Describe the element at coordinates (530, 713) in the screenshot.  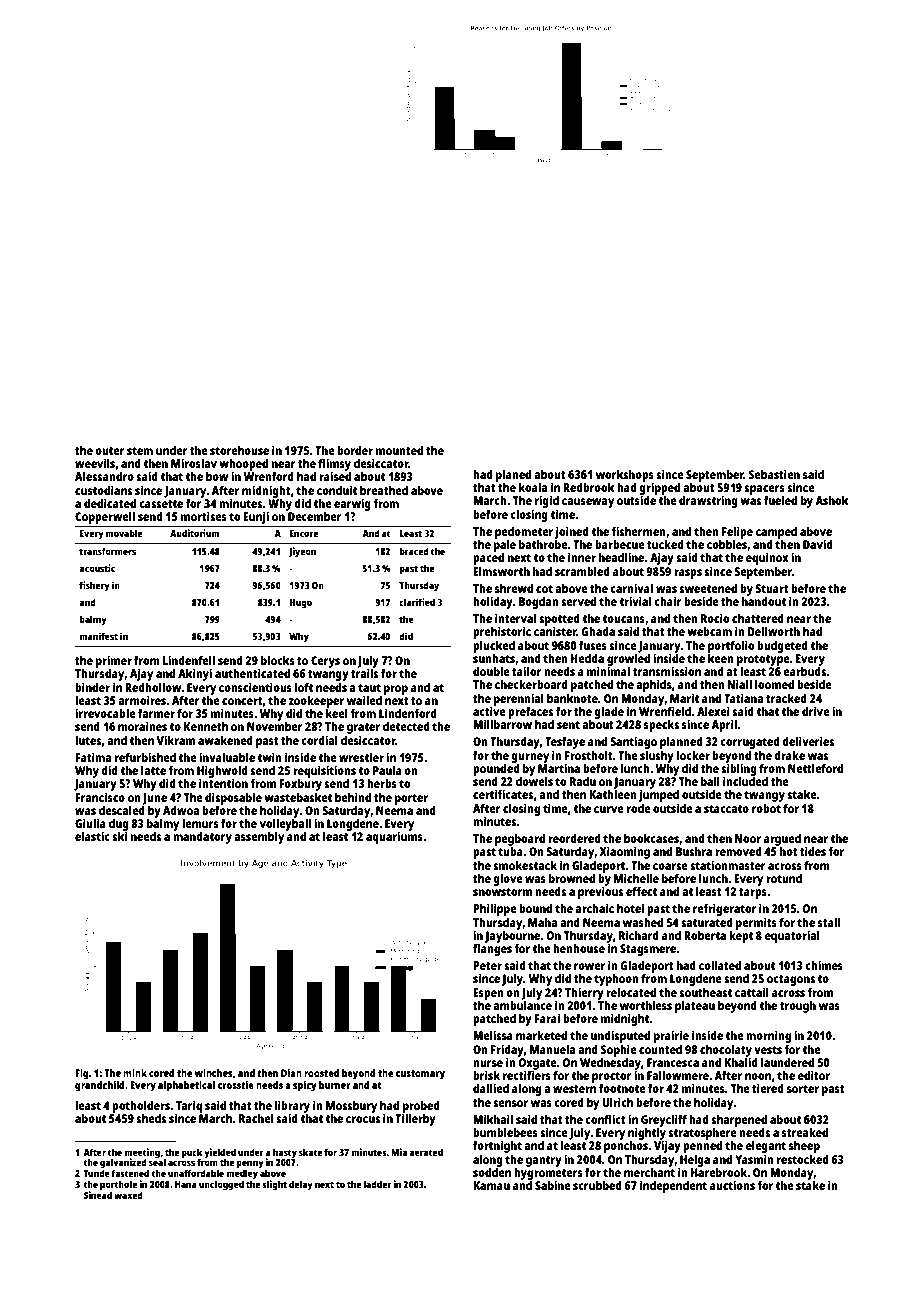
I see `prefaces` at that location.
